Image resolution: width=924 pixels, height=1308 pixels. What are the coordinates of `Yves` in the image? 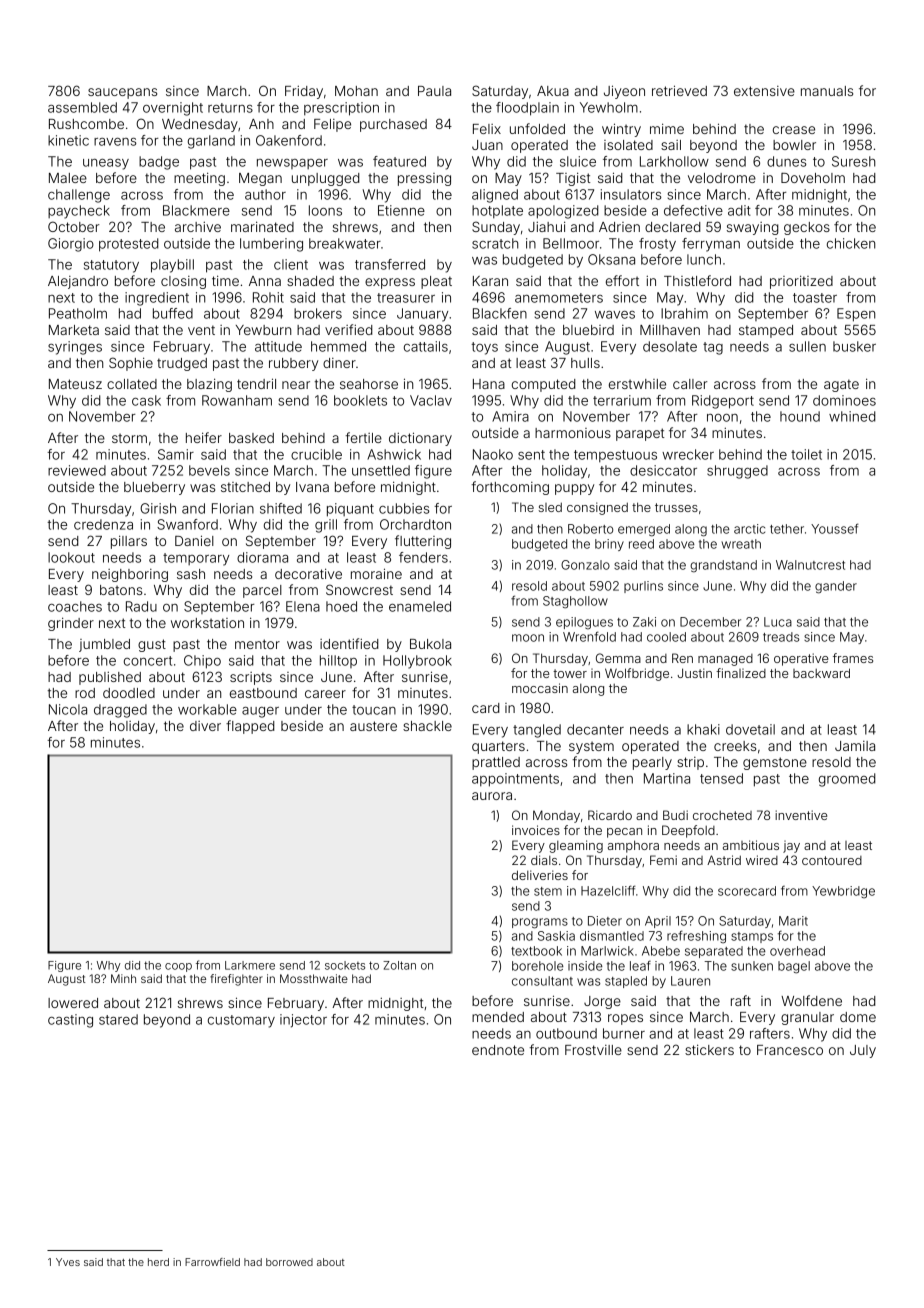 It's located at (68, 1262).
